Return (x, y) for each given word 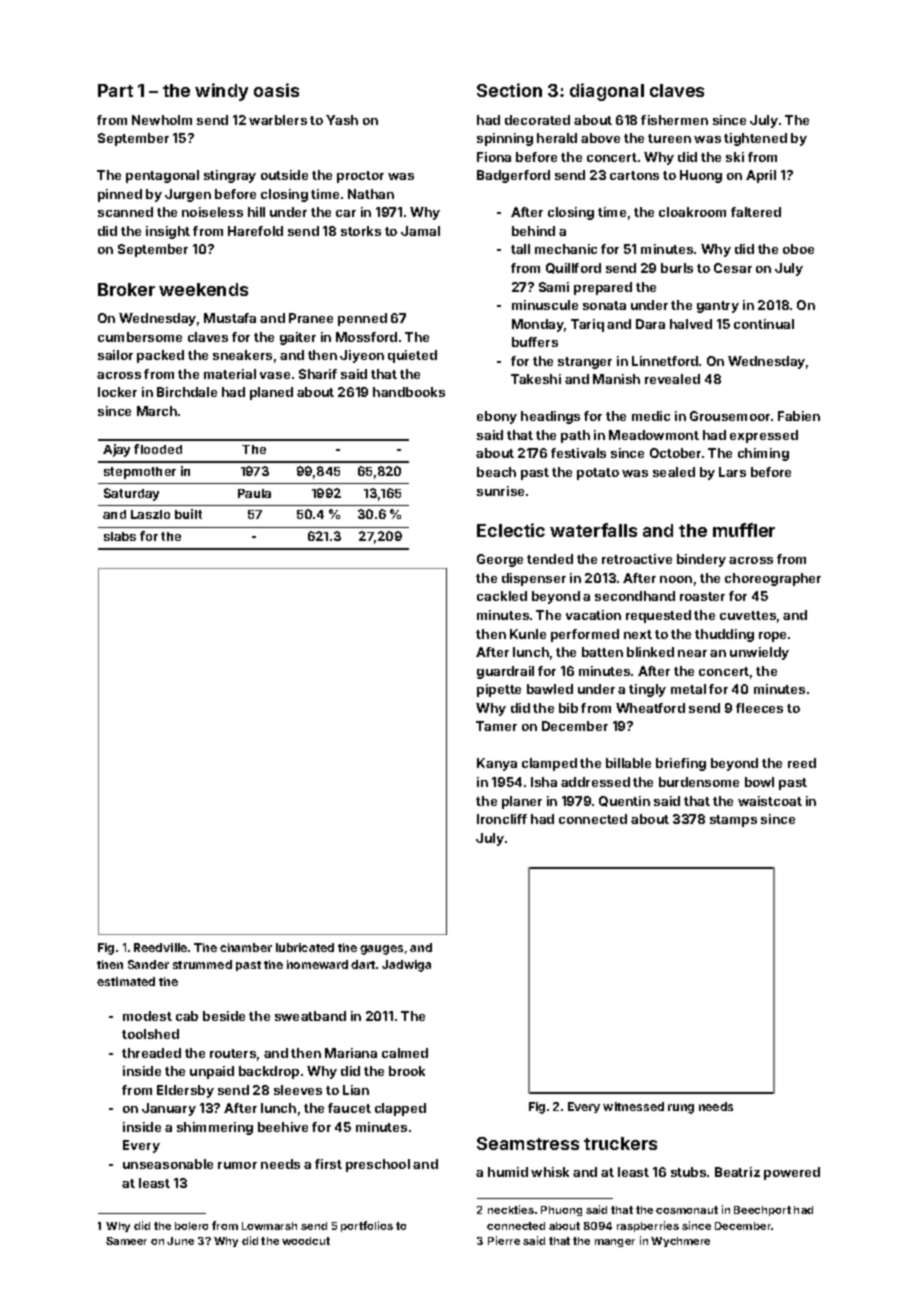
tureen (669, 138)
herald (557, 138)
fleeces (759, 708)
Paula (254, 493)
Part (115, 90)
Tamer (496, 726)
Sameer (126, 1241)
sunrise (500, 491)
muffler (744, 530)
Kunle (528, 634)
